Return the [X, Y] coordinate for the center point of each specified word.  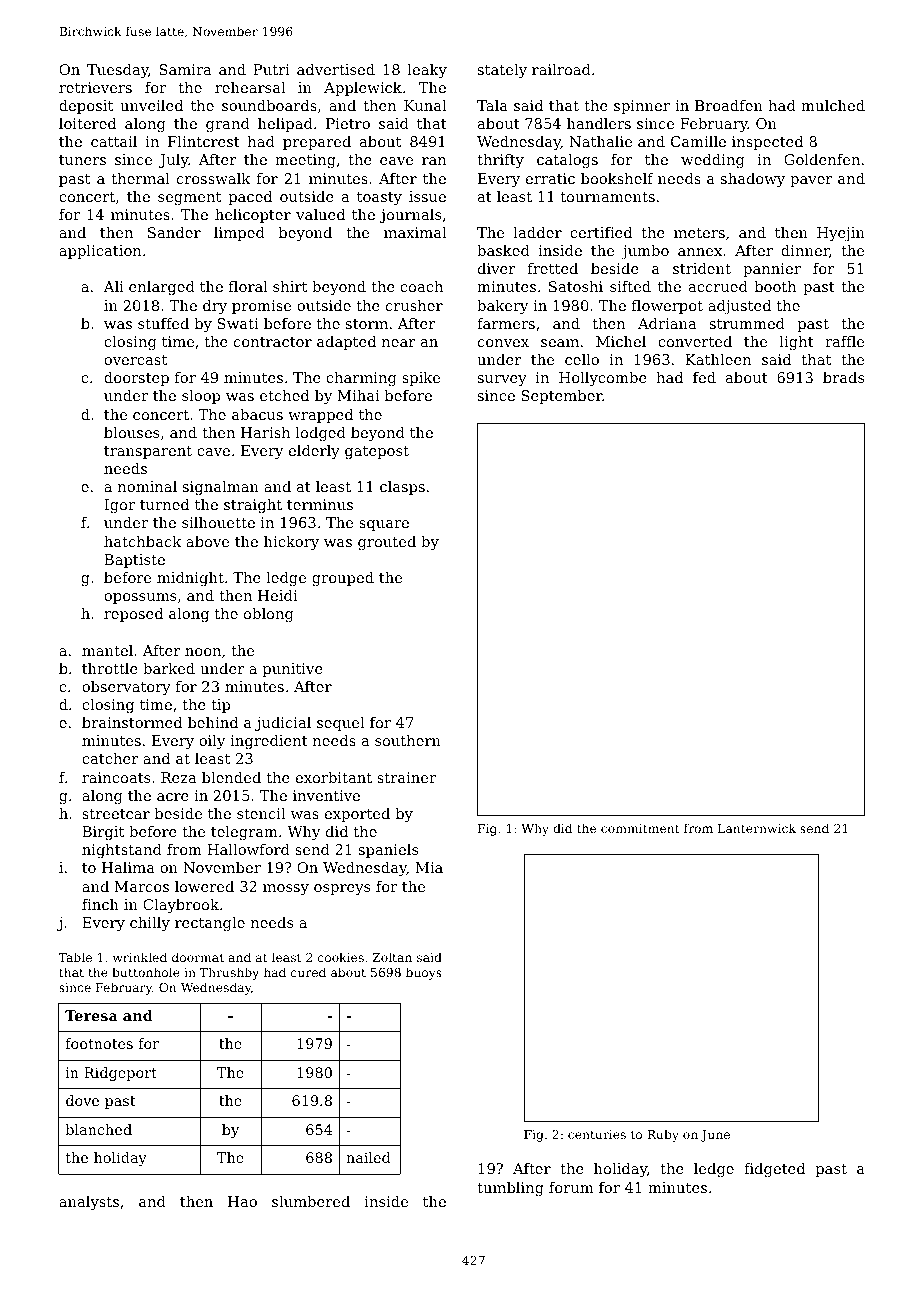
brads [843, 377]
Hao [242, 1201]
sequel [340, 724]
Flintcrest [204, 141]
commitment [640, 828]
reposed [133, 615]
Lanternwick [757, 828]
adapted [346, 343]
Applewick [363, 89]
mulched [833, 105]
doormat [198, 957]
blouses [131, 432]
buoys [424, 973]
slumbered [311, 1201]
